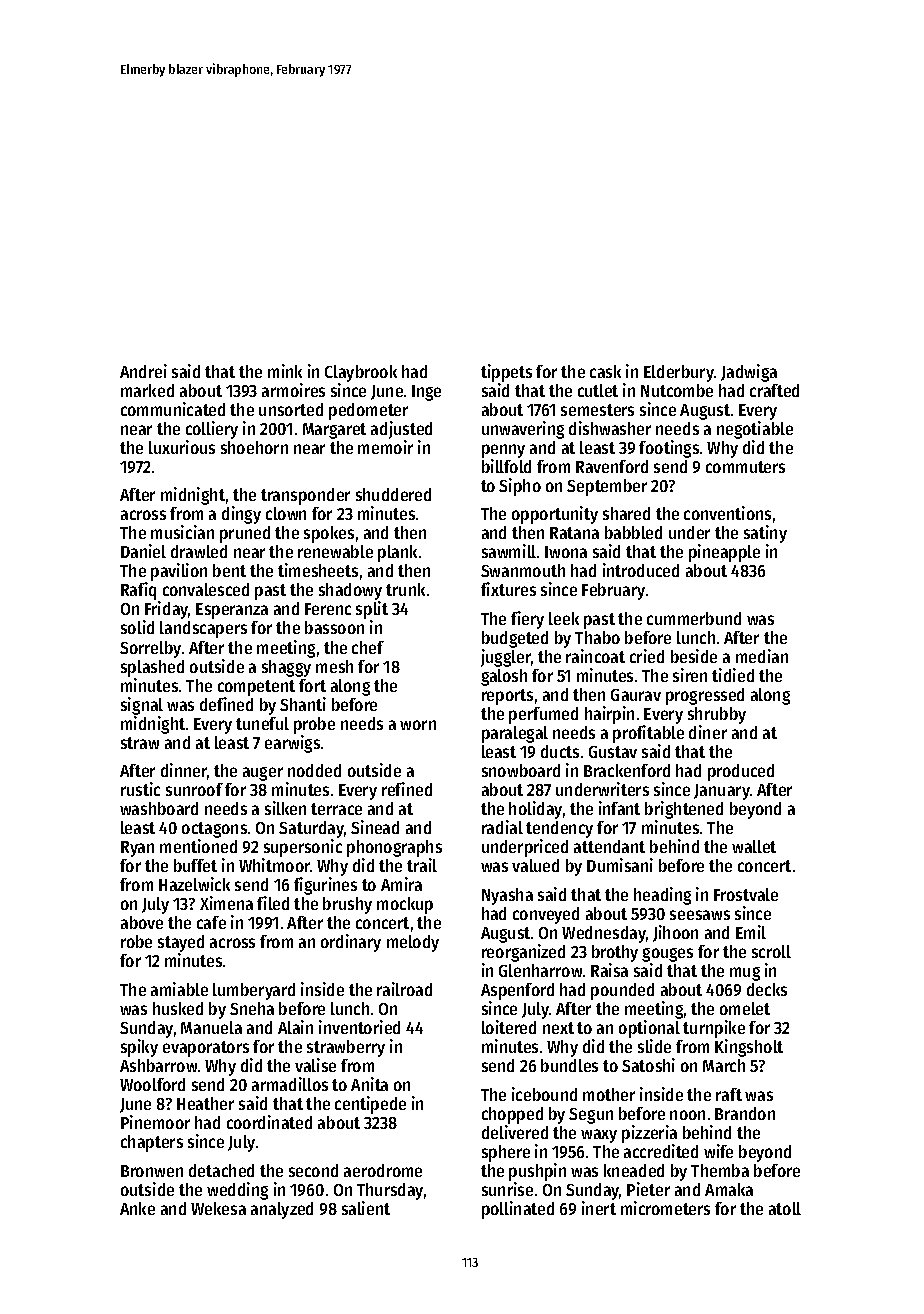  What do you see at coordinates (361, 373) in the screenshot?
I see `Claybrook` at bounding box center [361, 373].
